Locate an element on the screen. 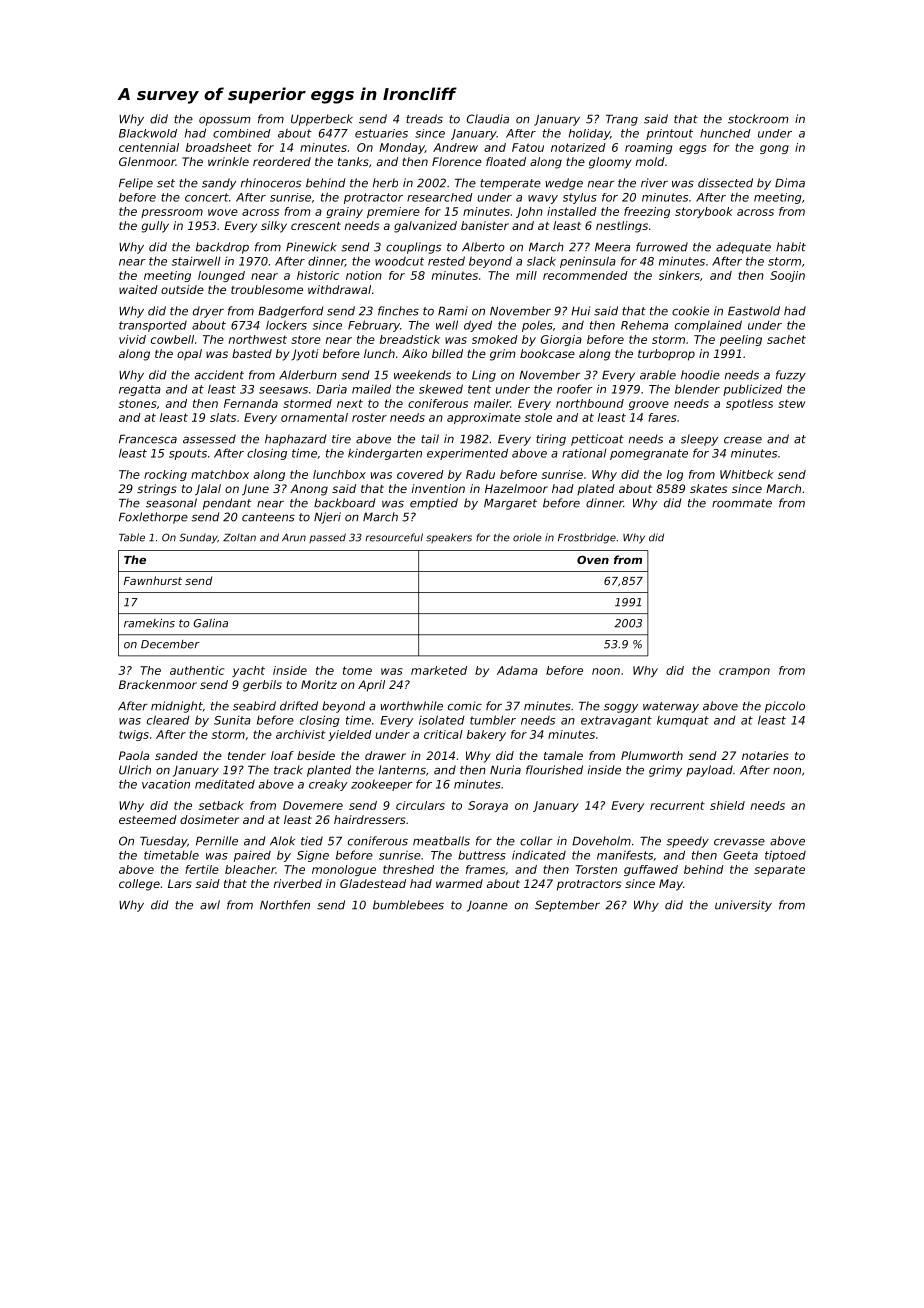  crampon is located at coordinates (744, 672).
